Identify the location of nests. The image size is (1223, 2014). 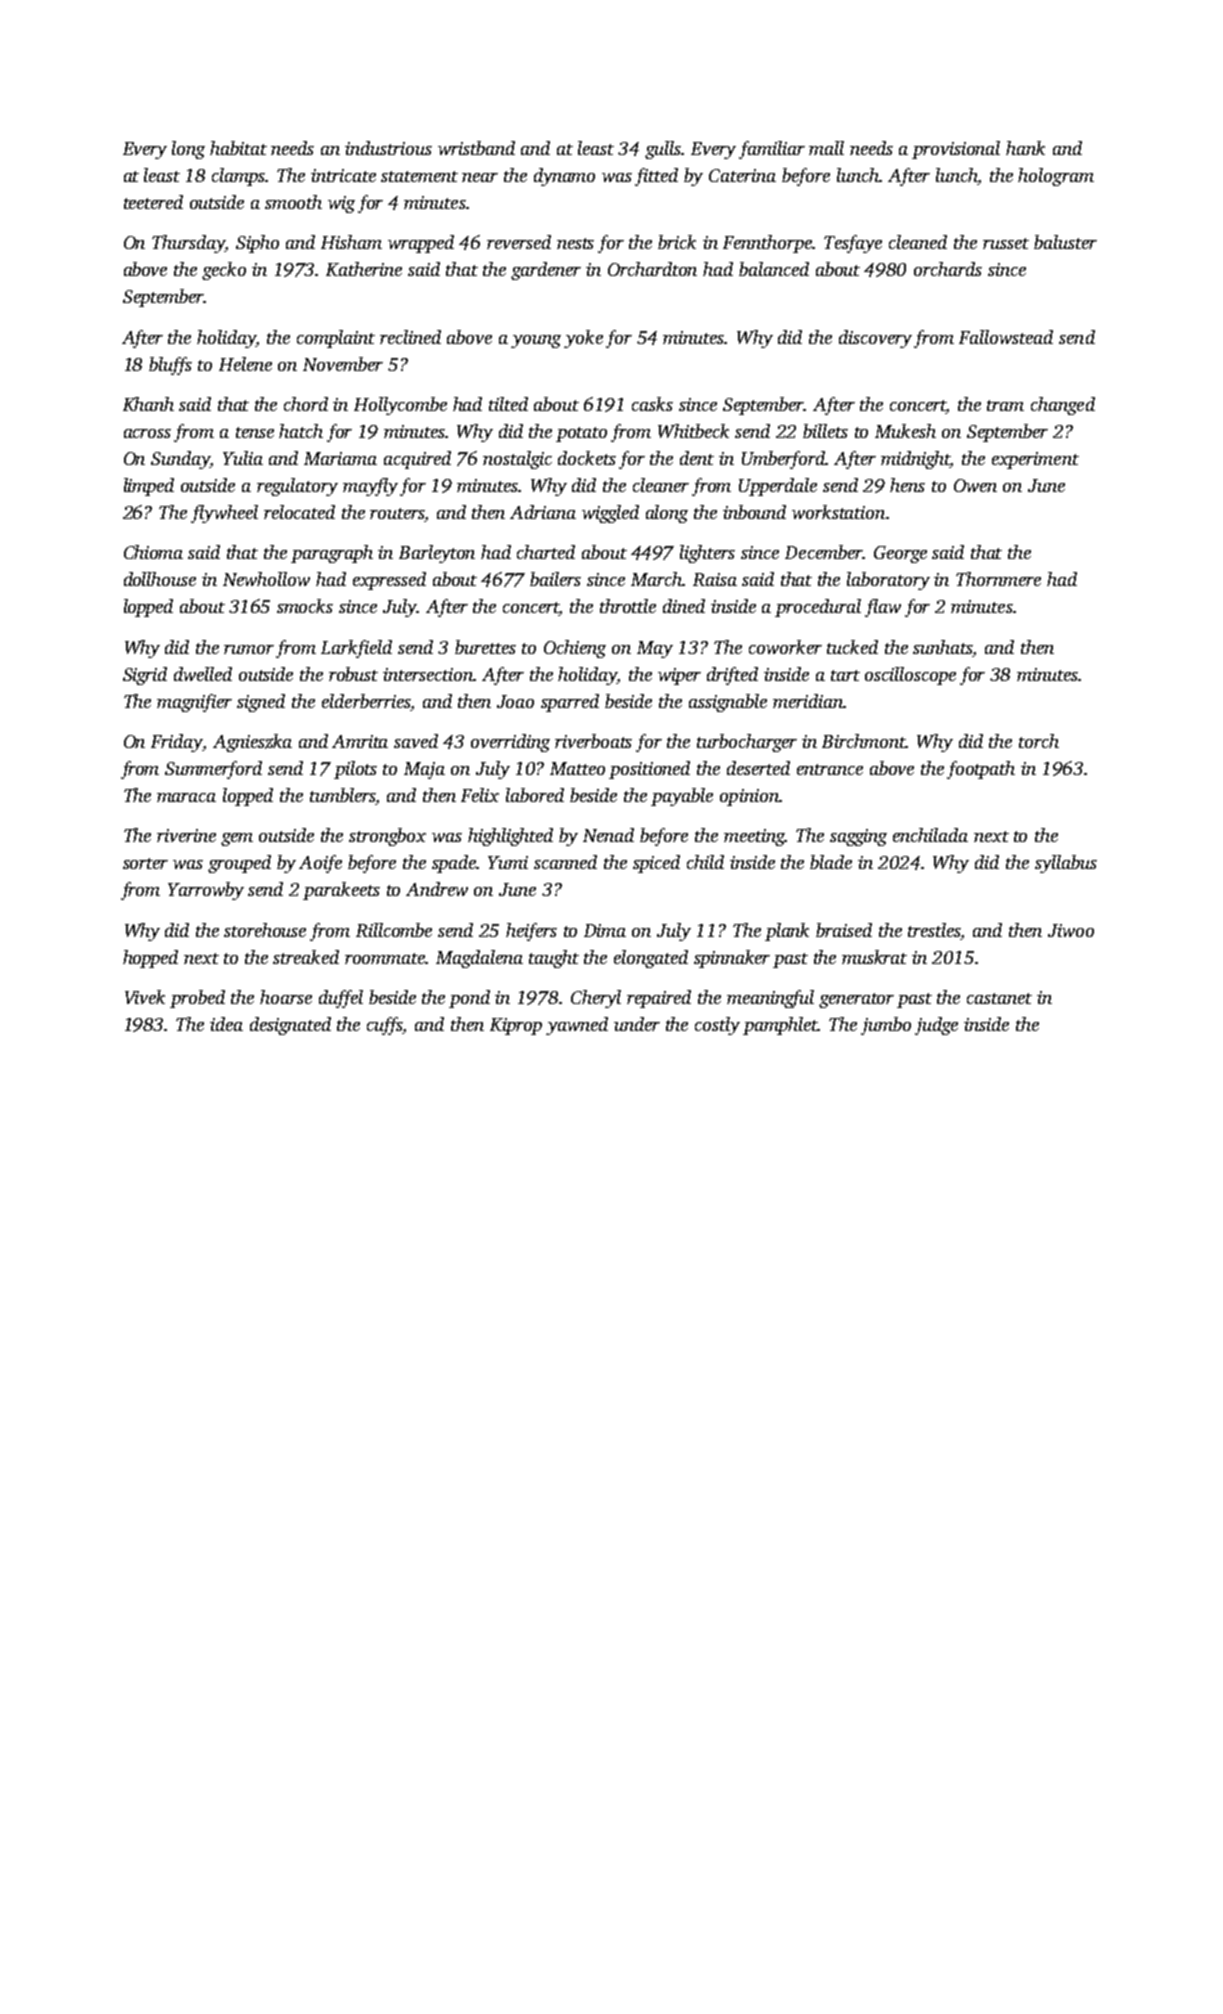
(575, 243).
